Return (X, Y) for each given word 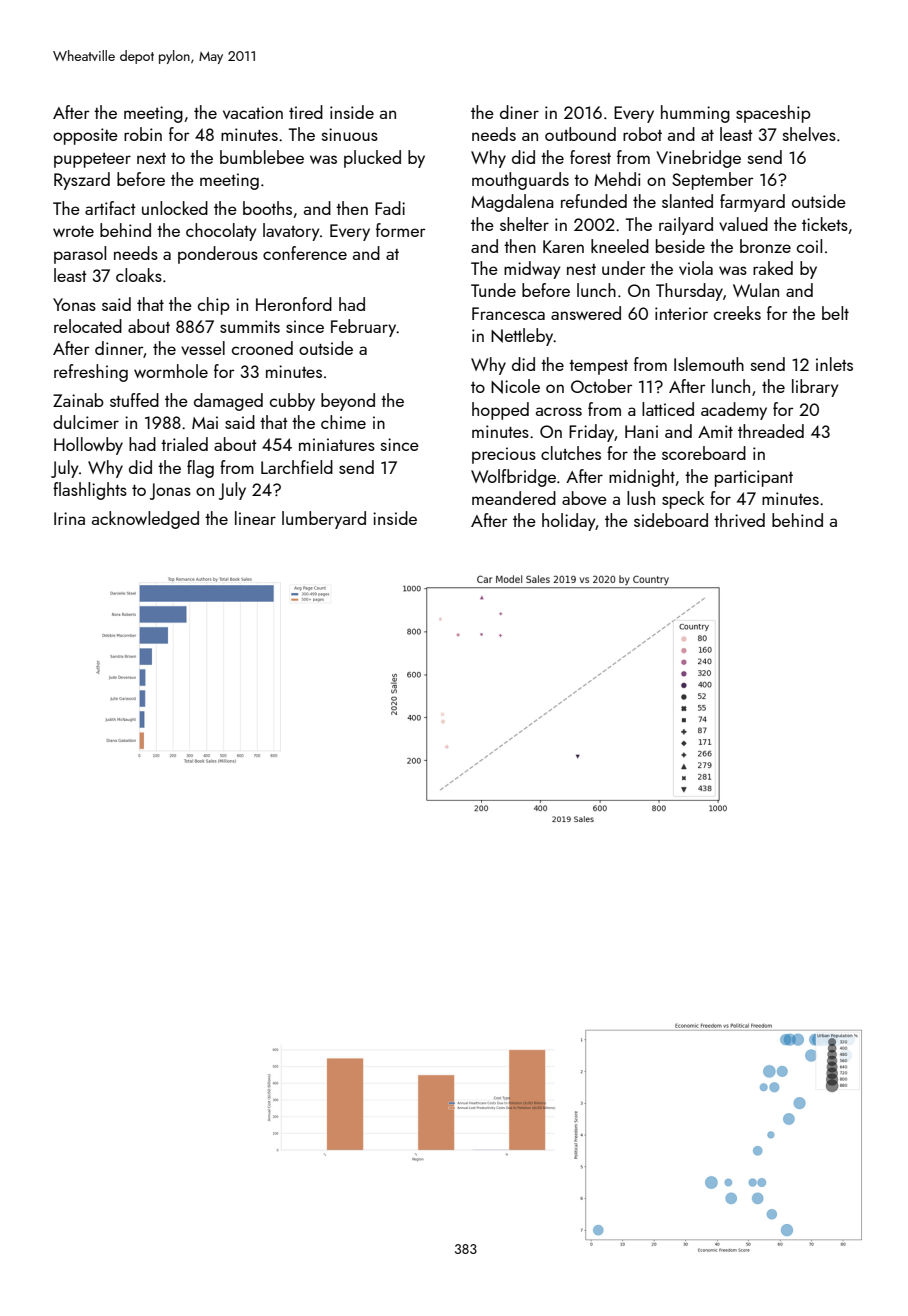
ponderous (218, 255)
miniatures (337, 444)
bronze (765, 246)
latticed (668, 409)
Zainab (78, 400)
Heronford (294, 304)
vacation (253, 112)
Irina (69, 518)
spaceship (773, 114)
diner (519, 112)
